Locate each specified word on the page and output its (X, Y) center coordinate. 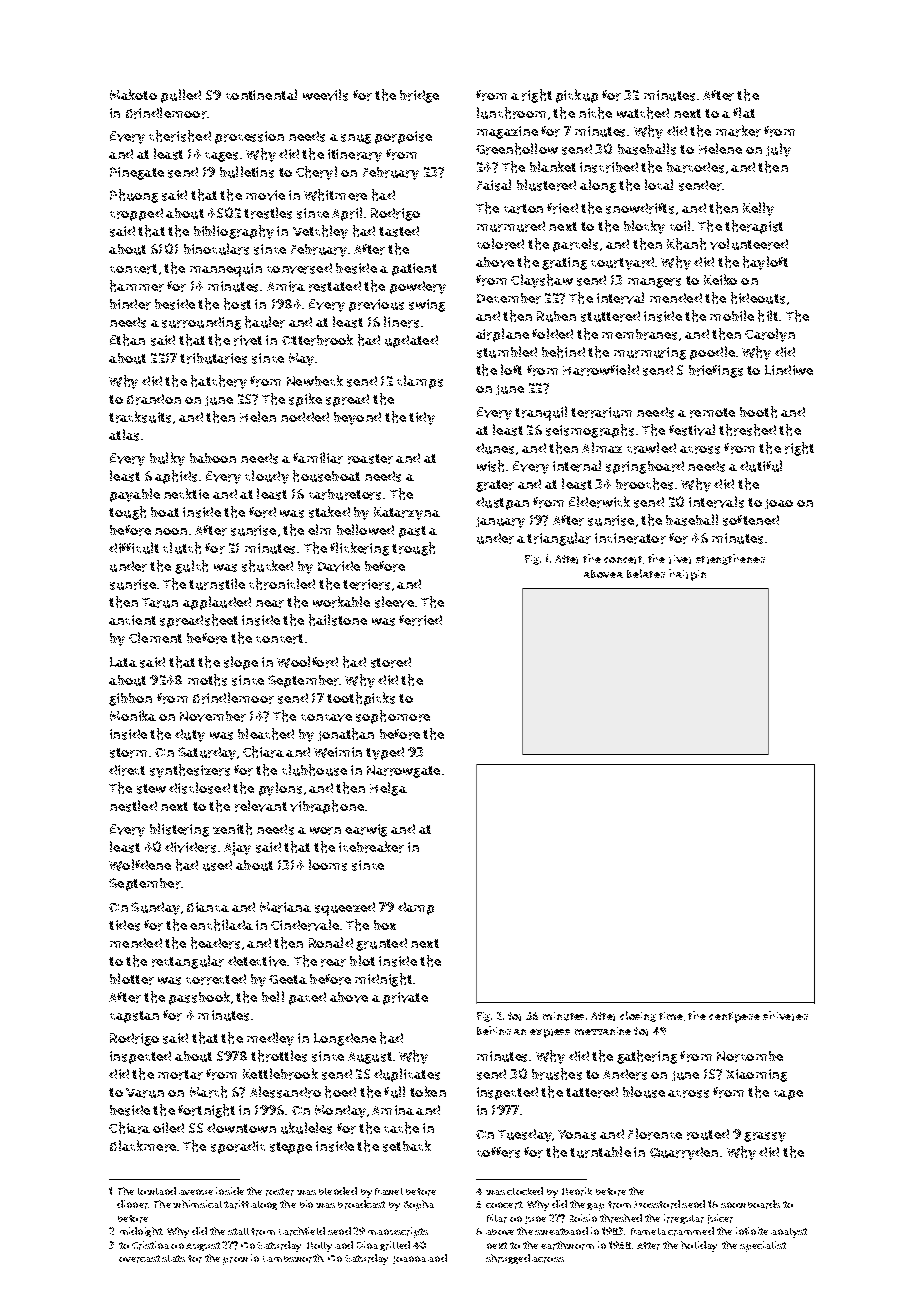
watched (643, 113)
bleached (266, 734)
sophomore (393, 717)
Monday (340, 1111)
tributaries (213, 358)
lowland (157, 1191)
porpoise (403, 137)
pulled (181, 96)
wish (490, 466)
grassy (765, 1137)
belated (646, 573)
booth (758, 412)
